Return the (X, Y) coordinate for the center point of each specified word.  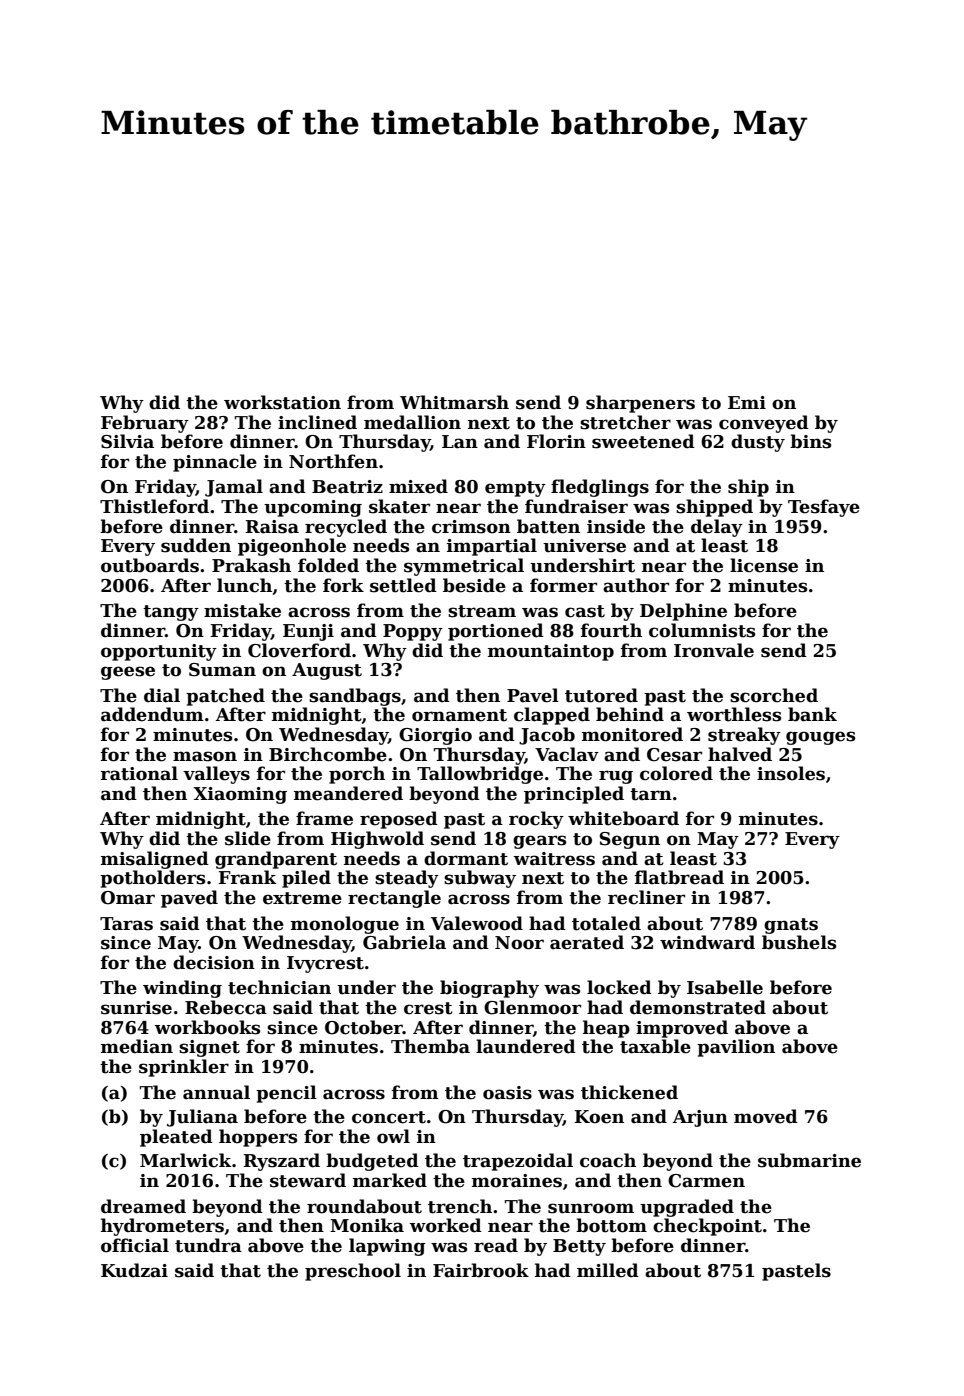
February (145, 424)
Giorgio (435, 736)
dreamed (143, 1206)
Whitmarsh (454, 402)
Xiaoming (240, 795)
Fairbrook (481, 1270)
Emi (747, 402)
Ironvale (714, 650)
